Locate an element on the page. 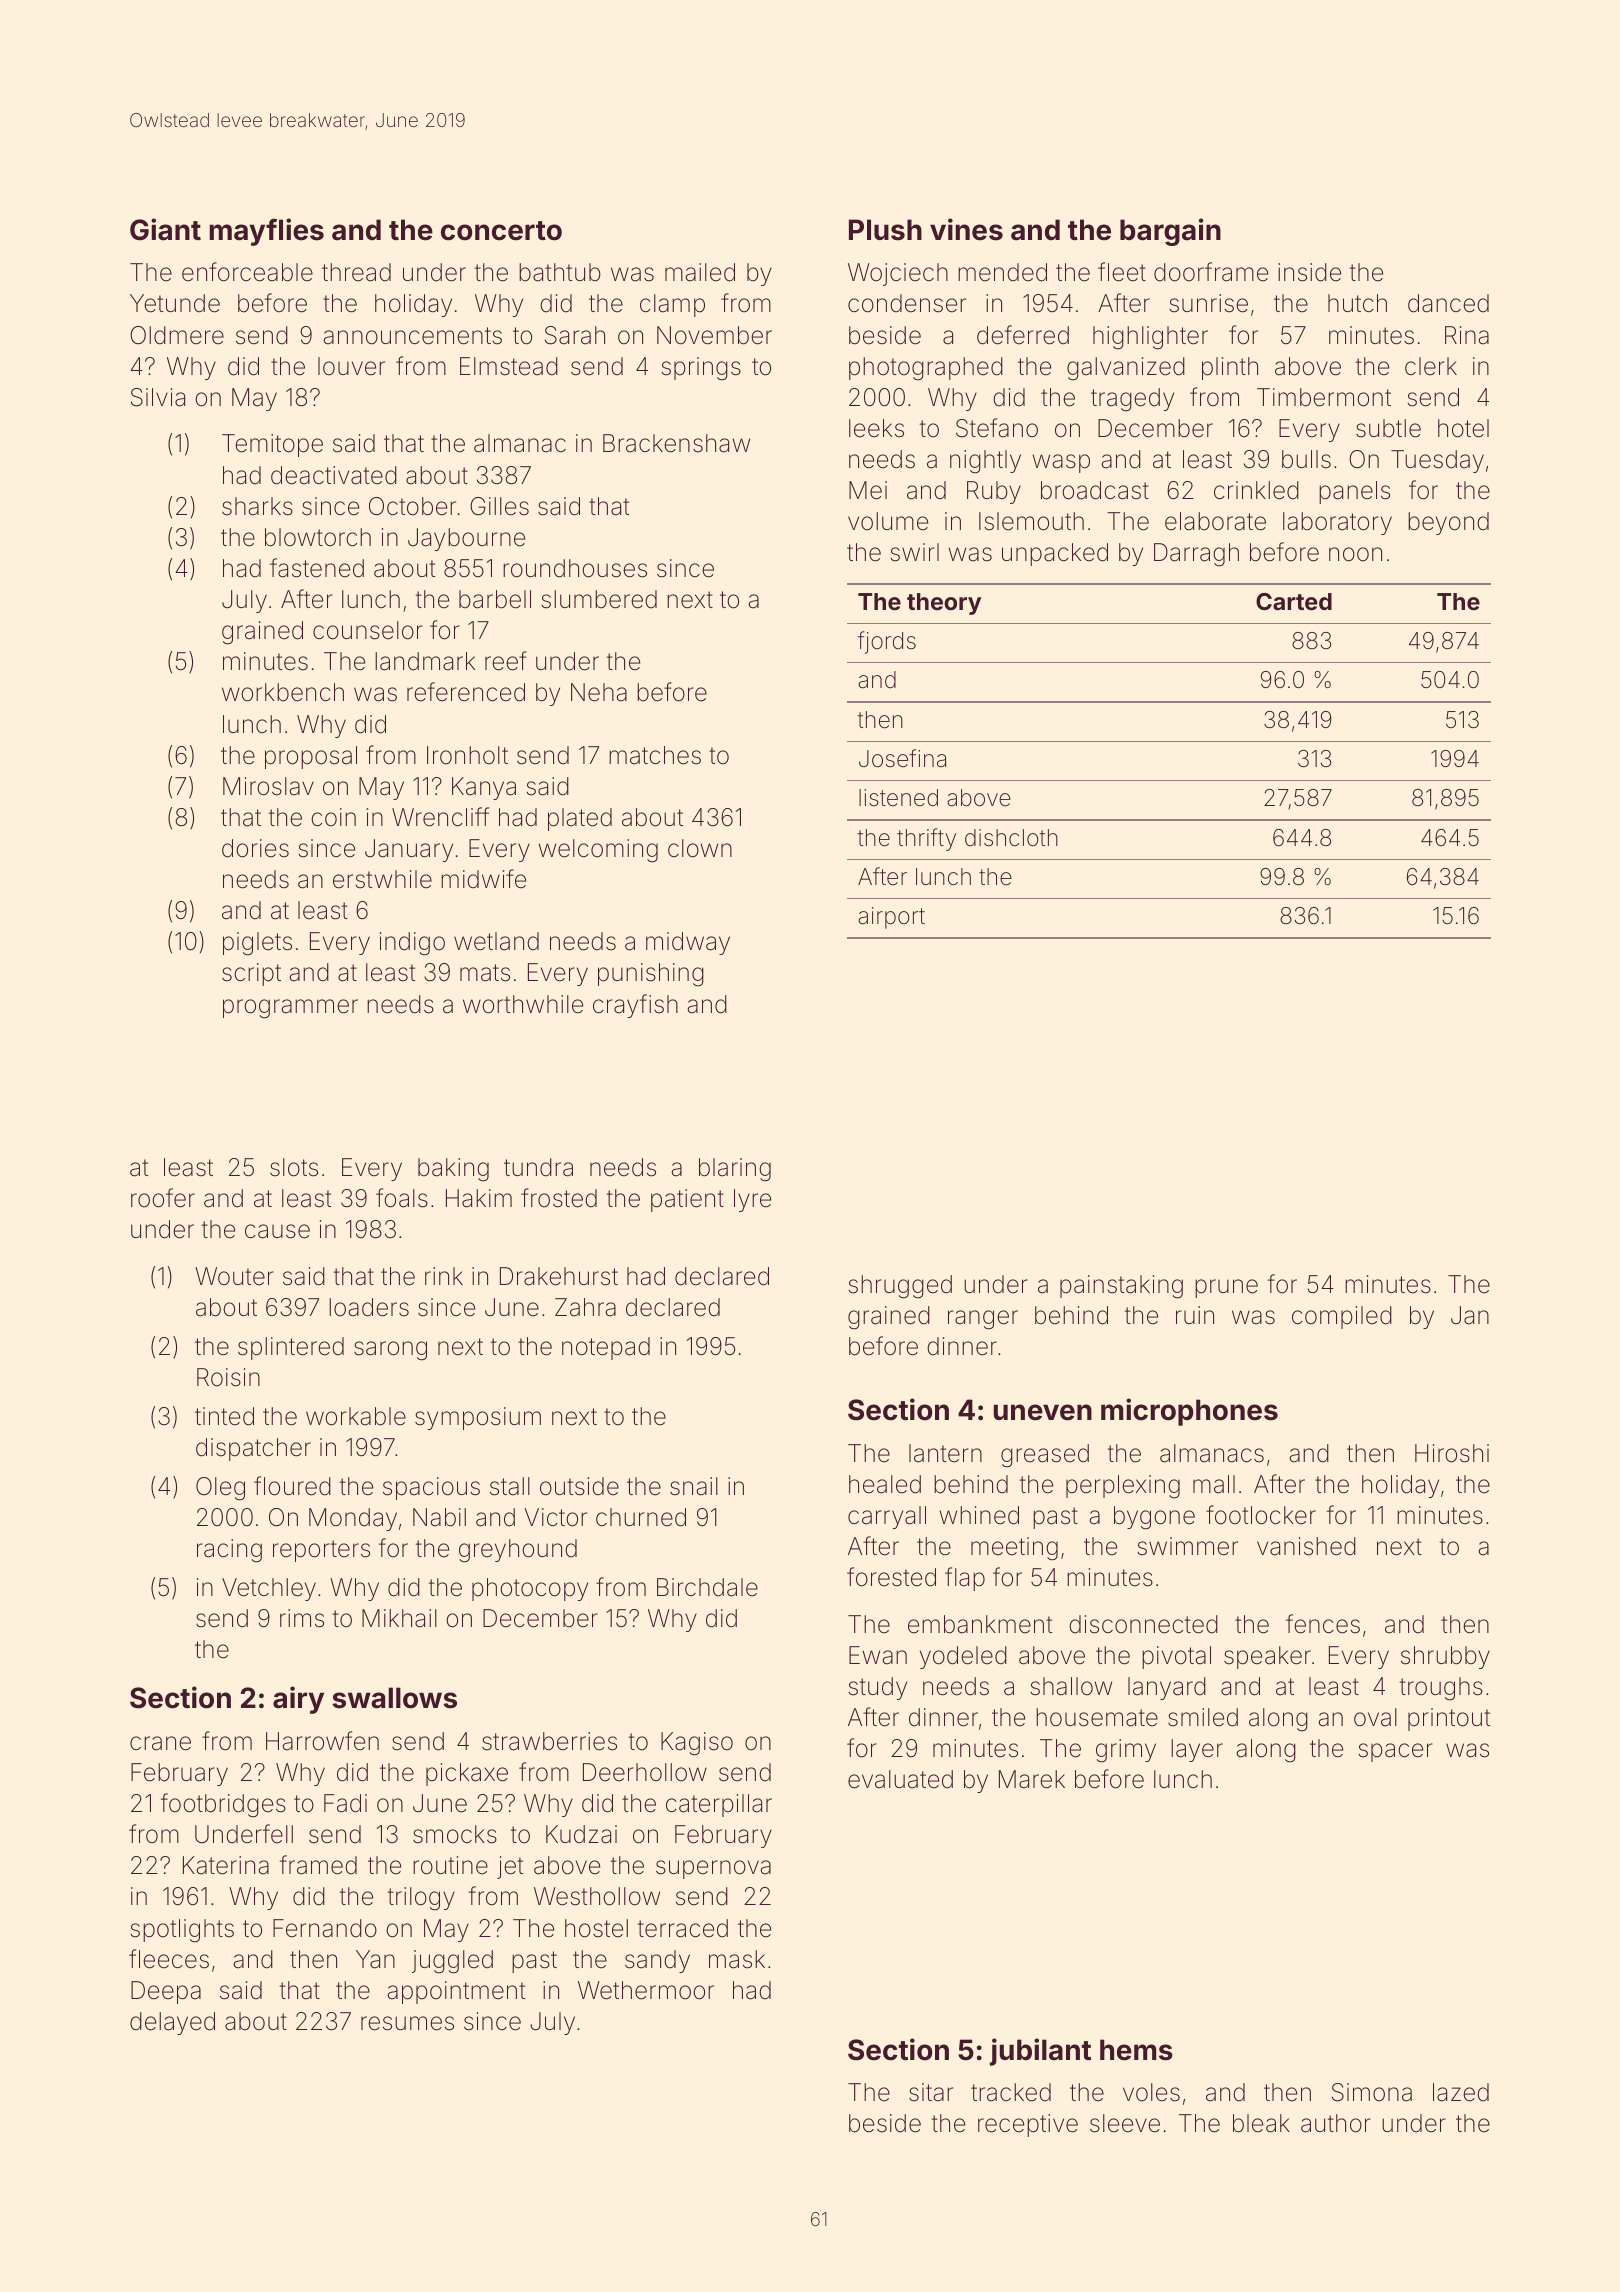  mask is located at coordinates (737, 1959).
